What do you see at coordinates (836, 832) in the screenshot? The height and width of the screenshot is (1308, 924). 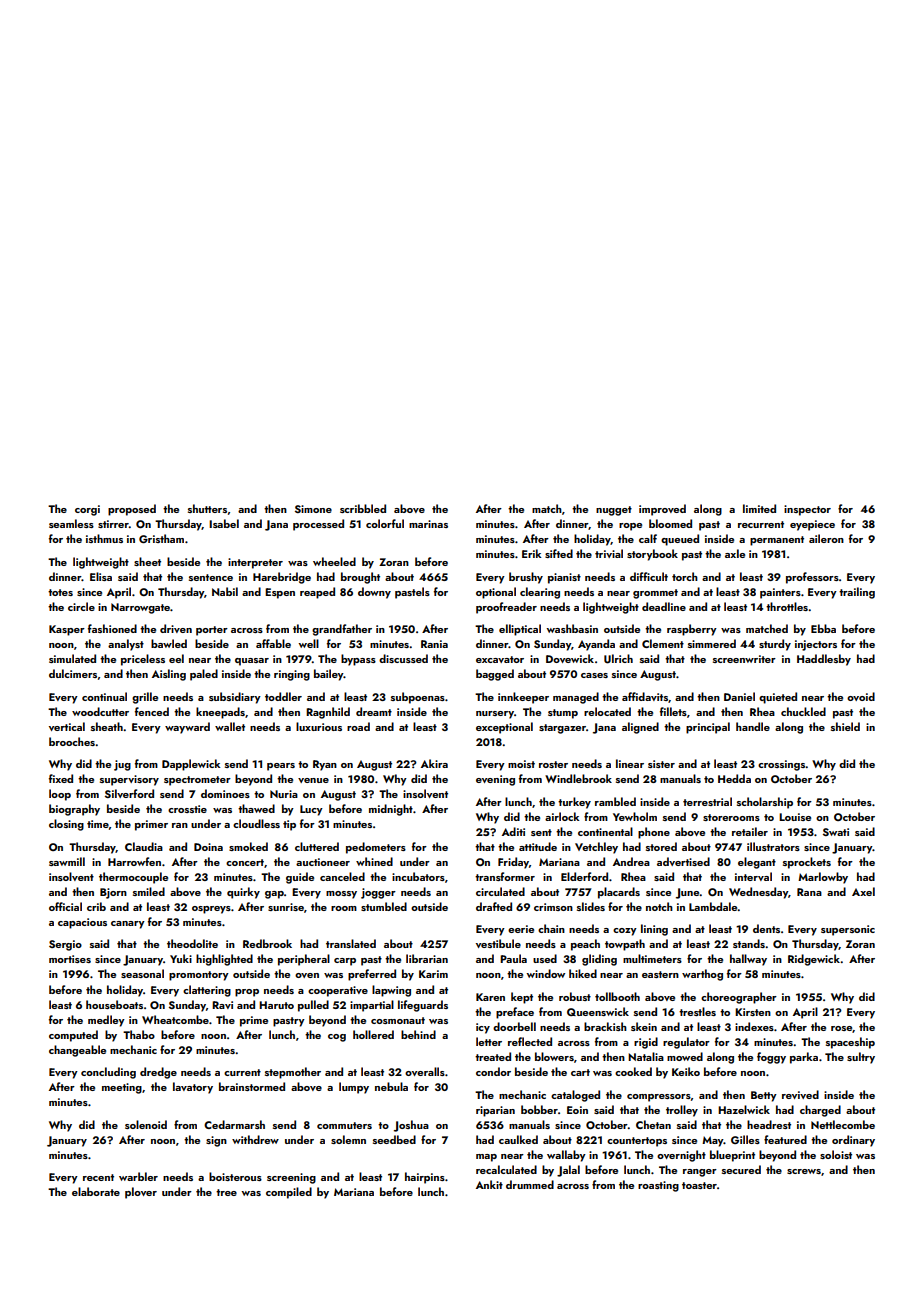 I see `Swati` at bounding box center [836, 832].
